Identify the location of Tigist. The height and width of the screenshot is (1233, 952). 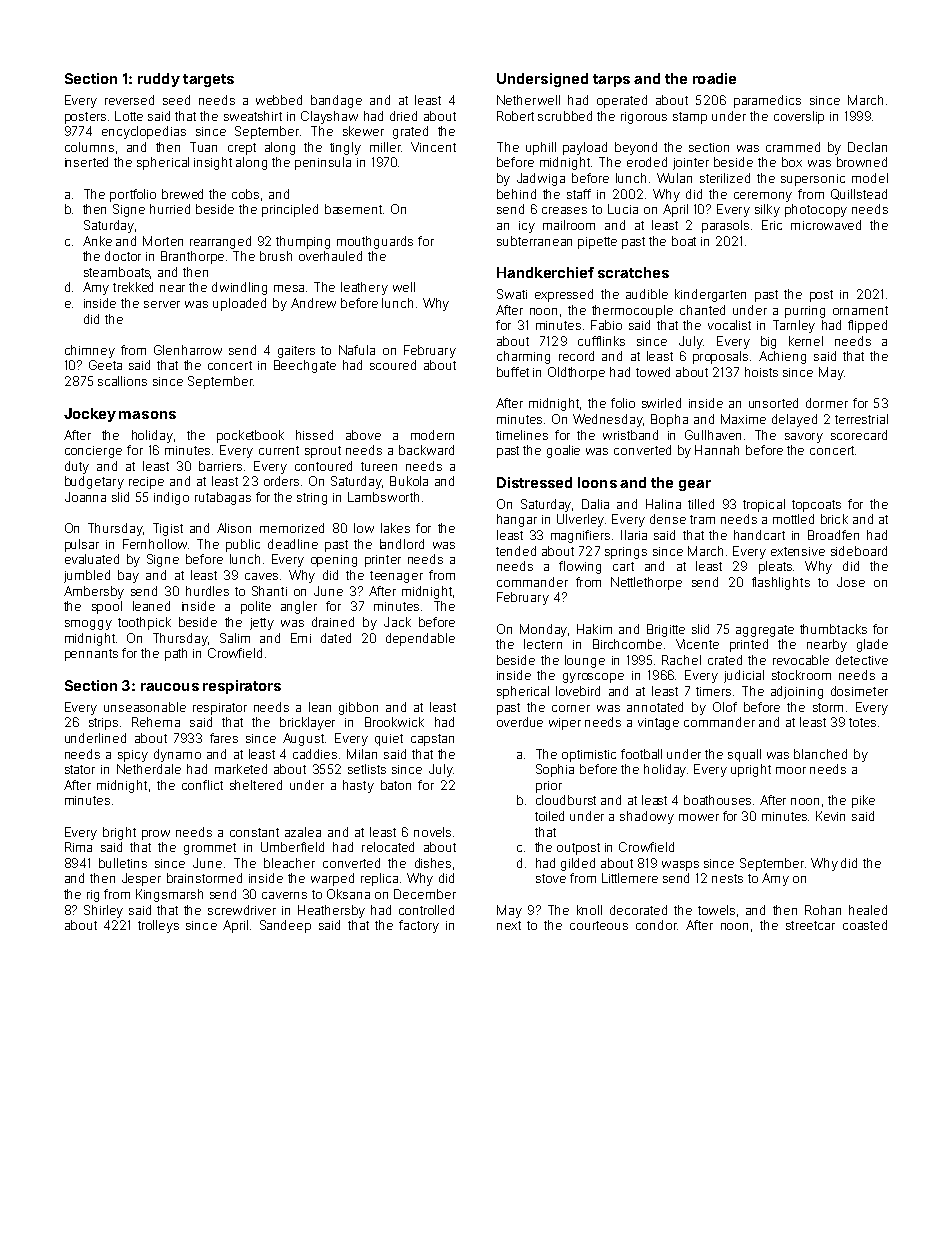
(168, 529).
